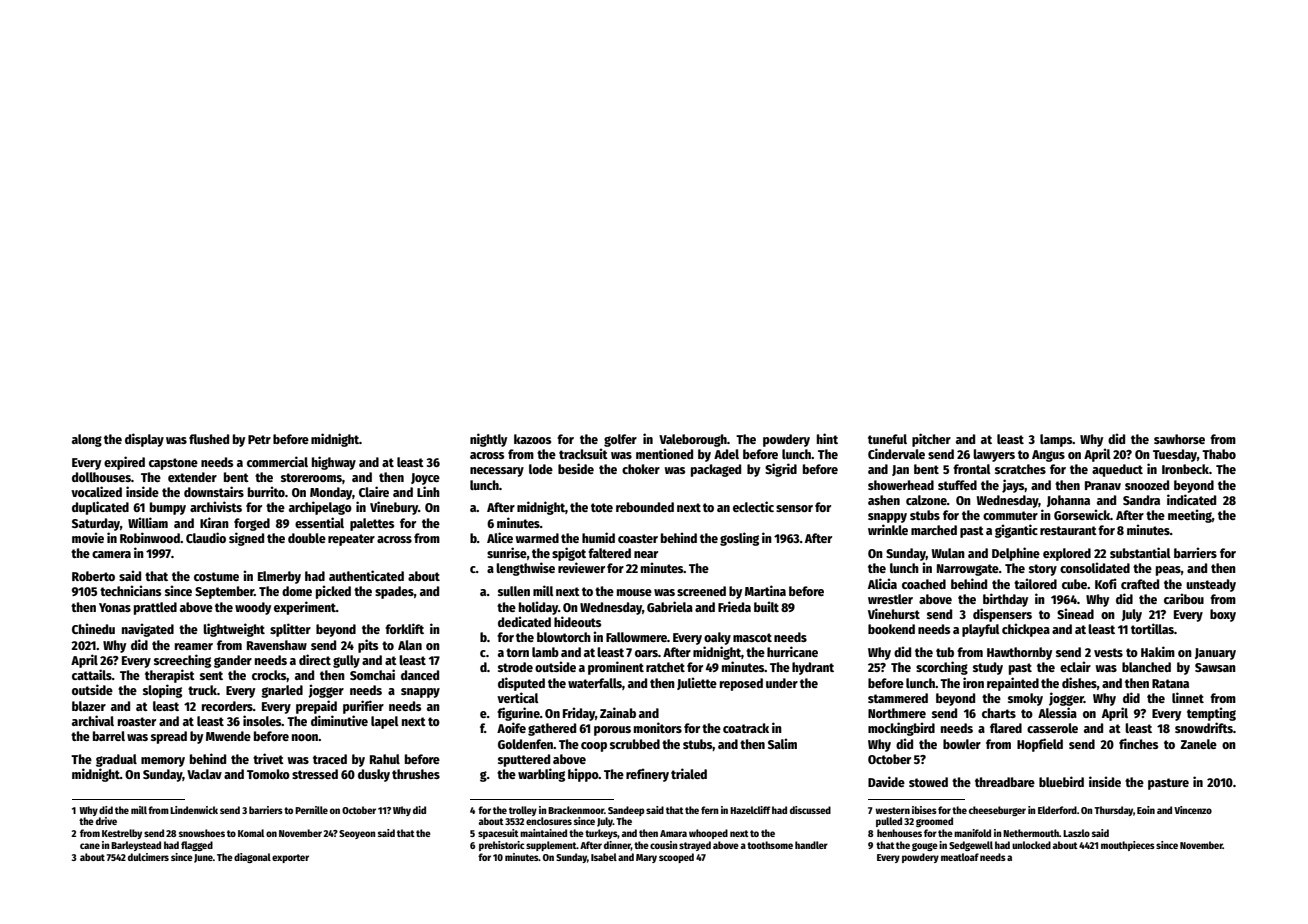 The width and height of the page is (1308, 924). What do you see at coordinates (89, 706) in the page?
I see `blazer` at bounding box center [89, 706].
